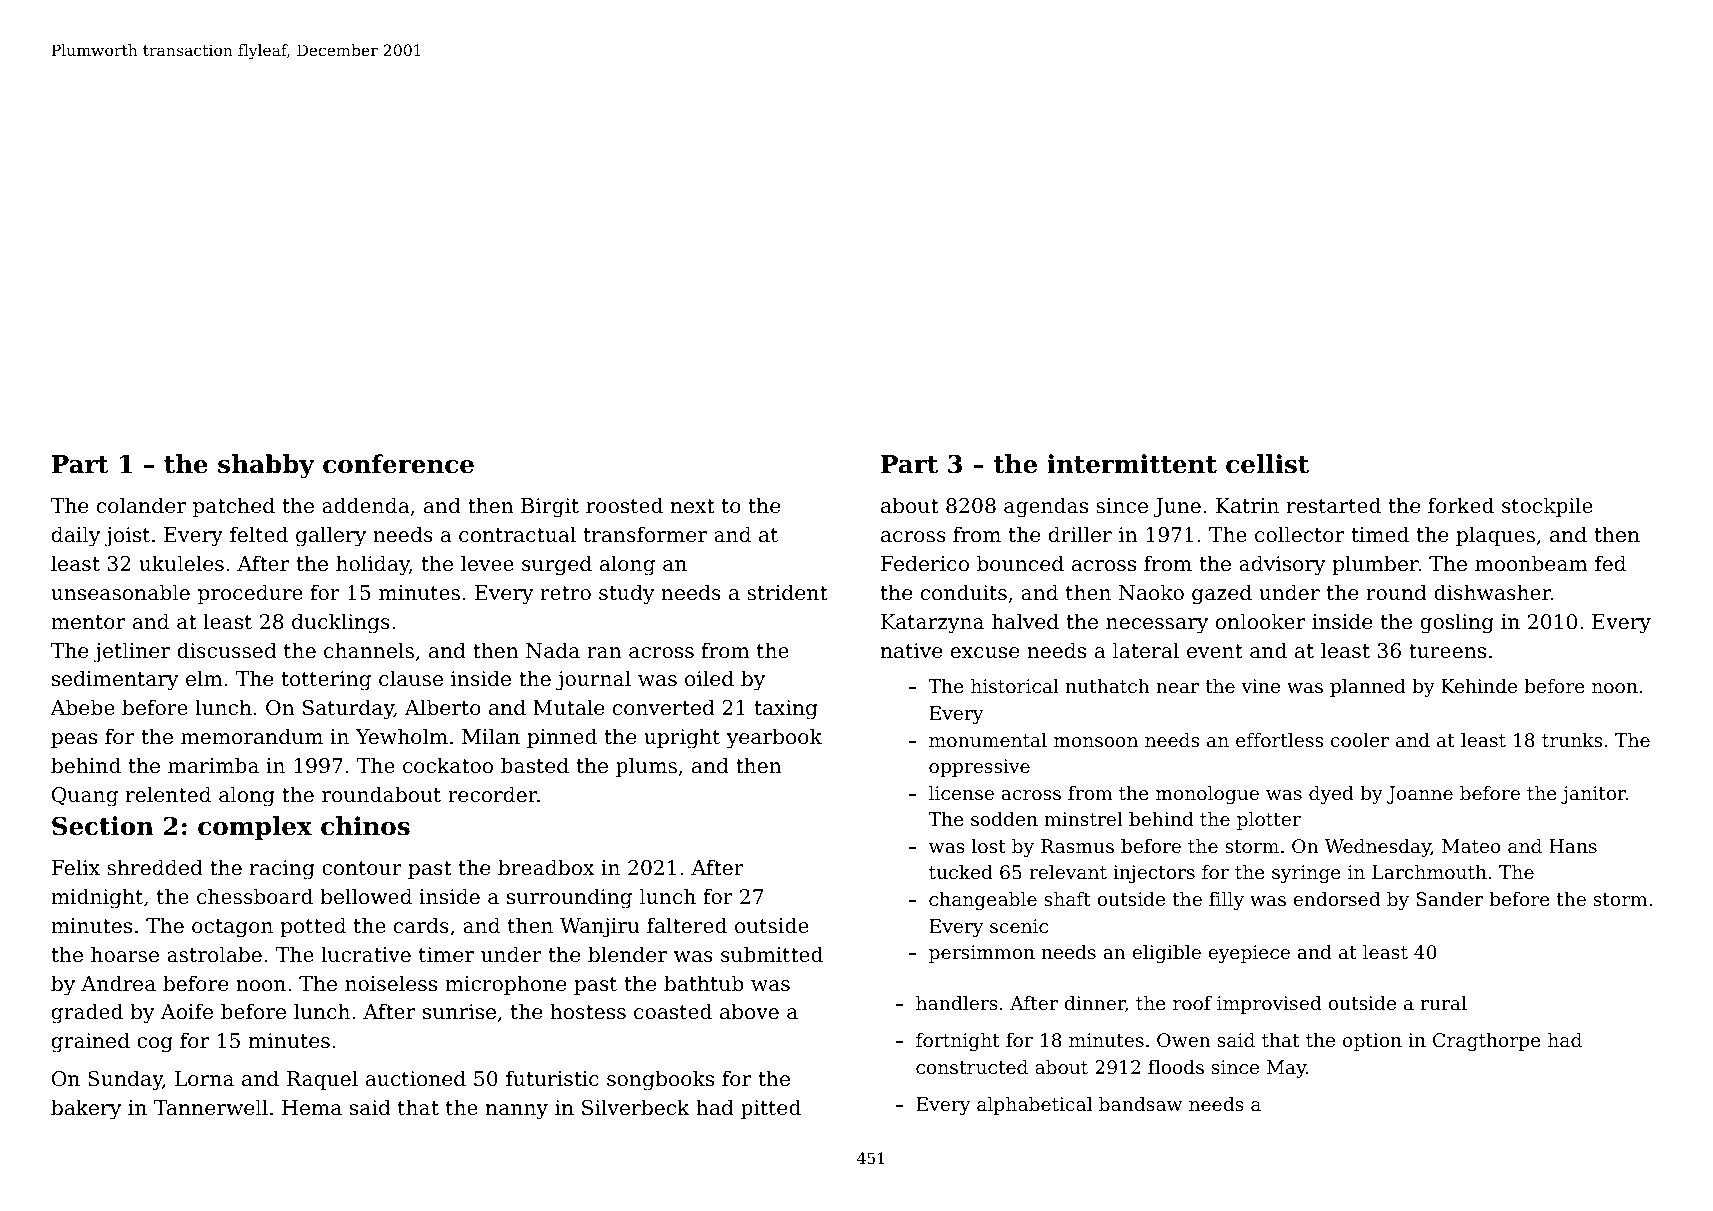 The width and height of the screenshot is (1713, 1211). Describe the element at coordinates (1249, 954) in the screenshot. I see `eyepiece` at that location.
